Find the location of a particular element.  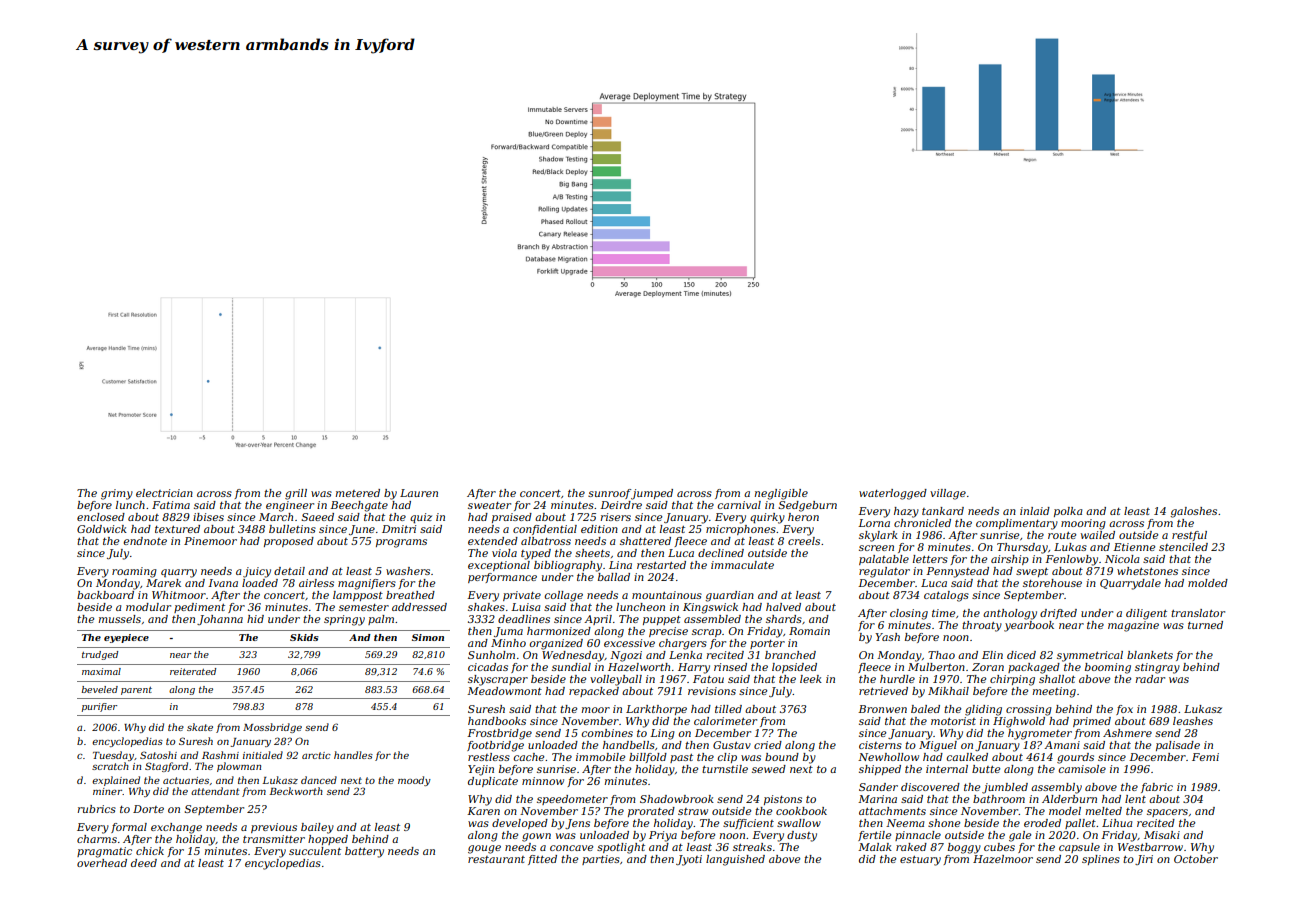

transmitter is located at coordinates (274, 839).
